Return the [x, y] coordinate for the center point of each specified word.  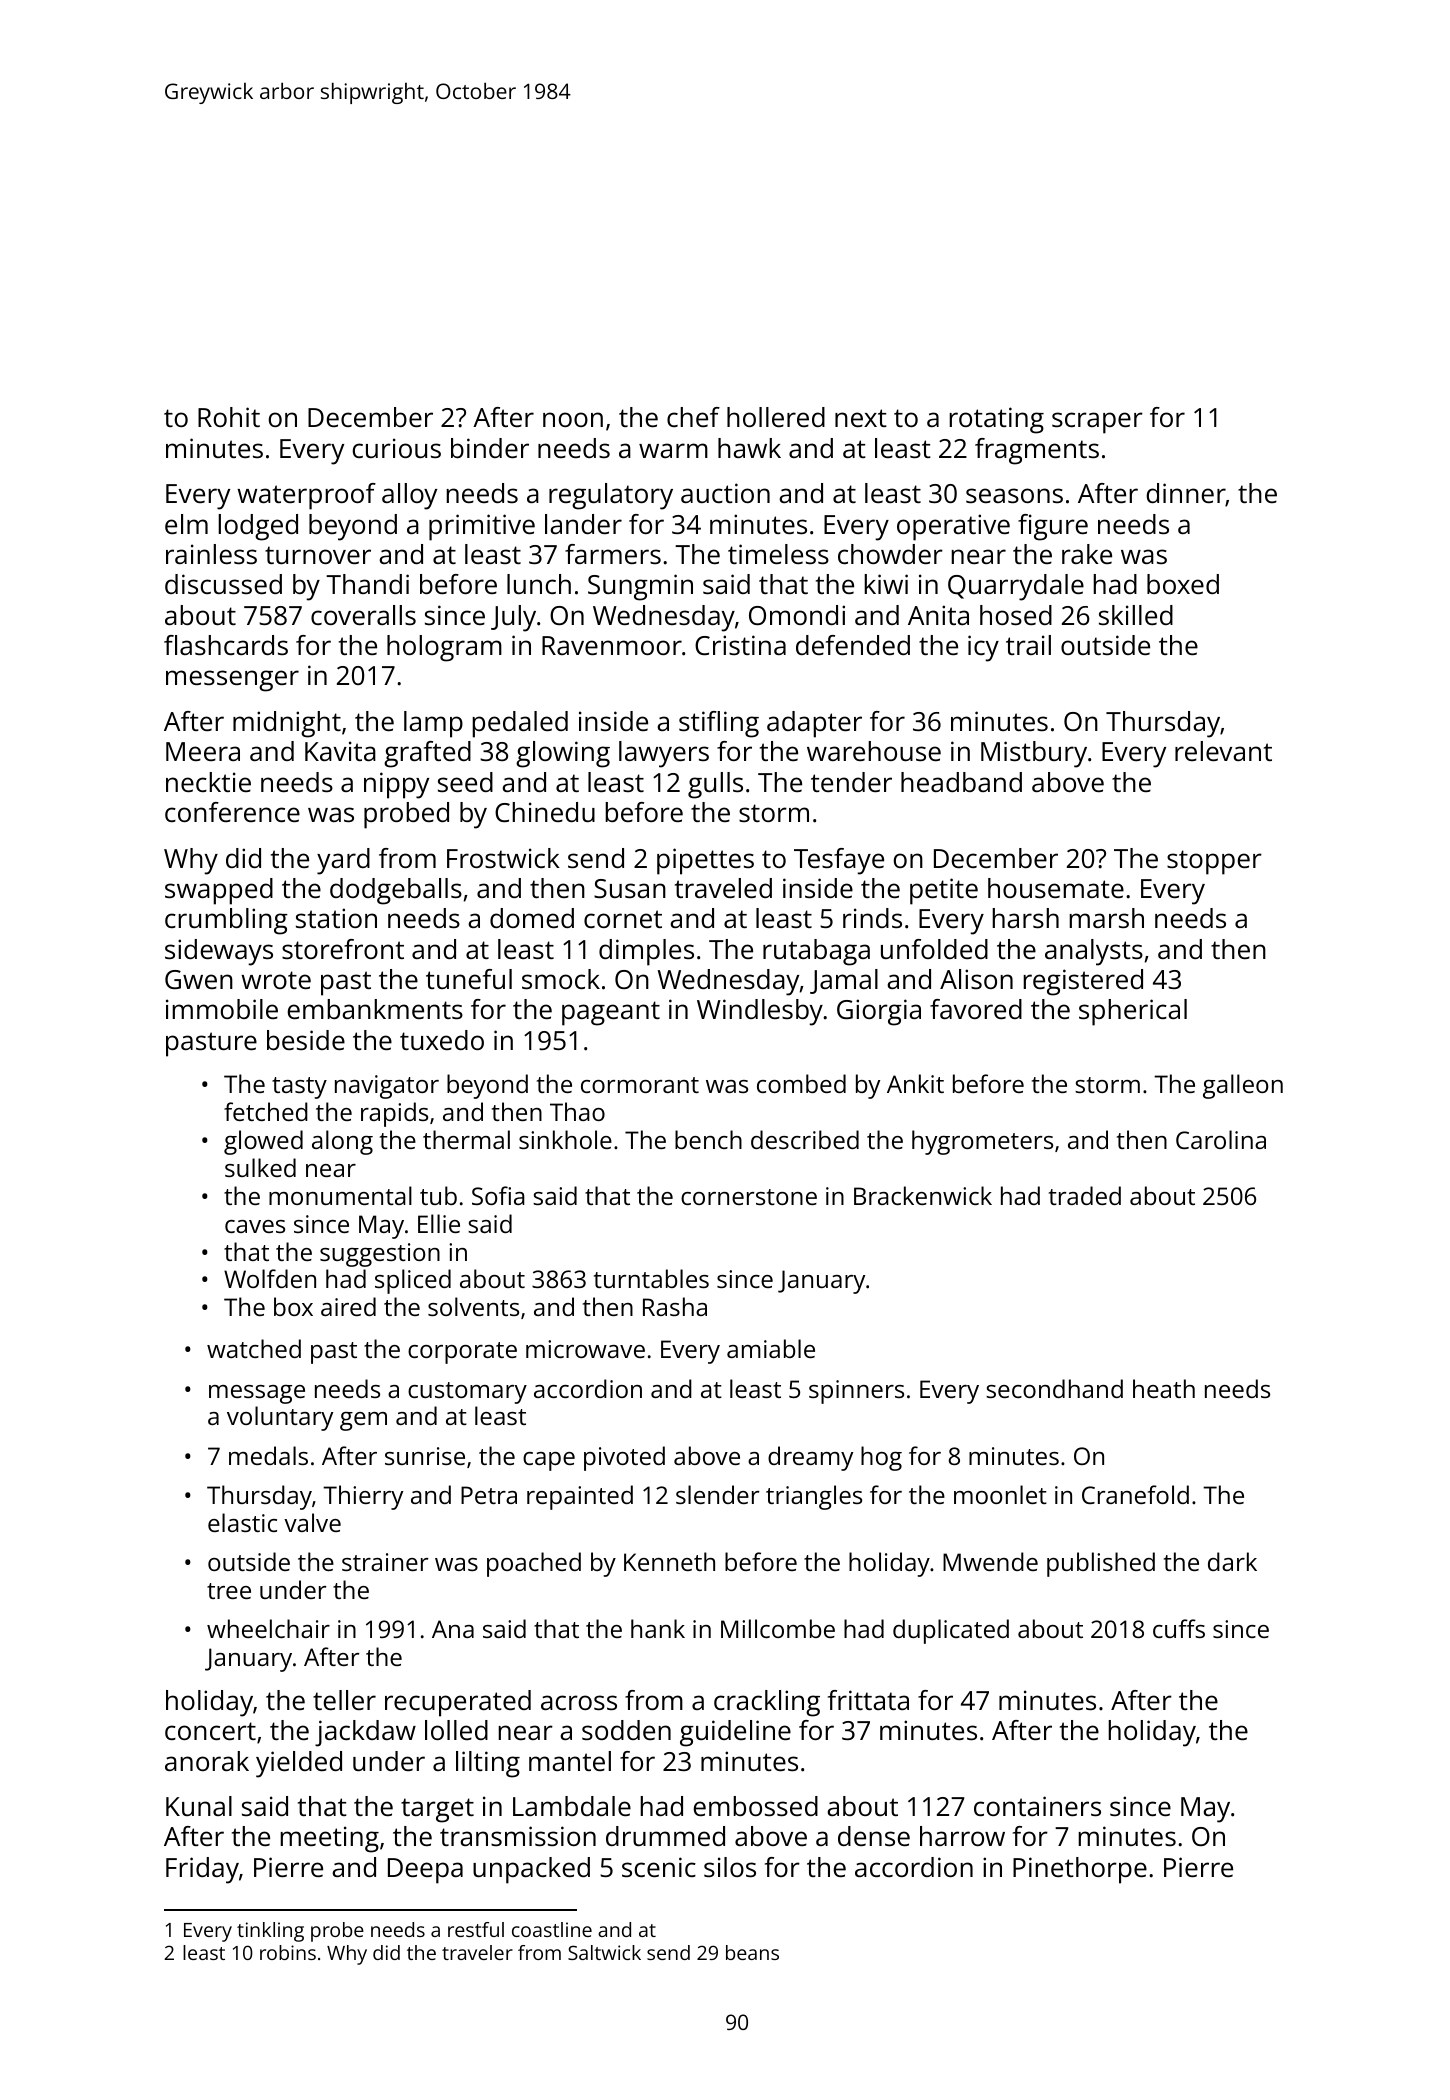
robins [288, 1952]
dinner [1186, 495]
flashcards [226, 645]
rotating [996, 420]
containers [1037, 1806]
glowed [263, 1142]
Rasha [675, 1306]
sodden [626, 1730]
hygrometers [982, 1142]
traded [1085, 1195]
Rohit [229, 417]
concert [210, 1731]
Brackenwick [923, 1195]
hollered [776, 417]
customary [467, 1393]
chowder [890, 554]
